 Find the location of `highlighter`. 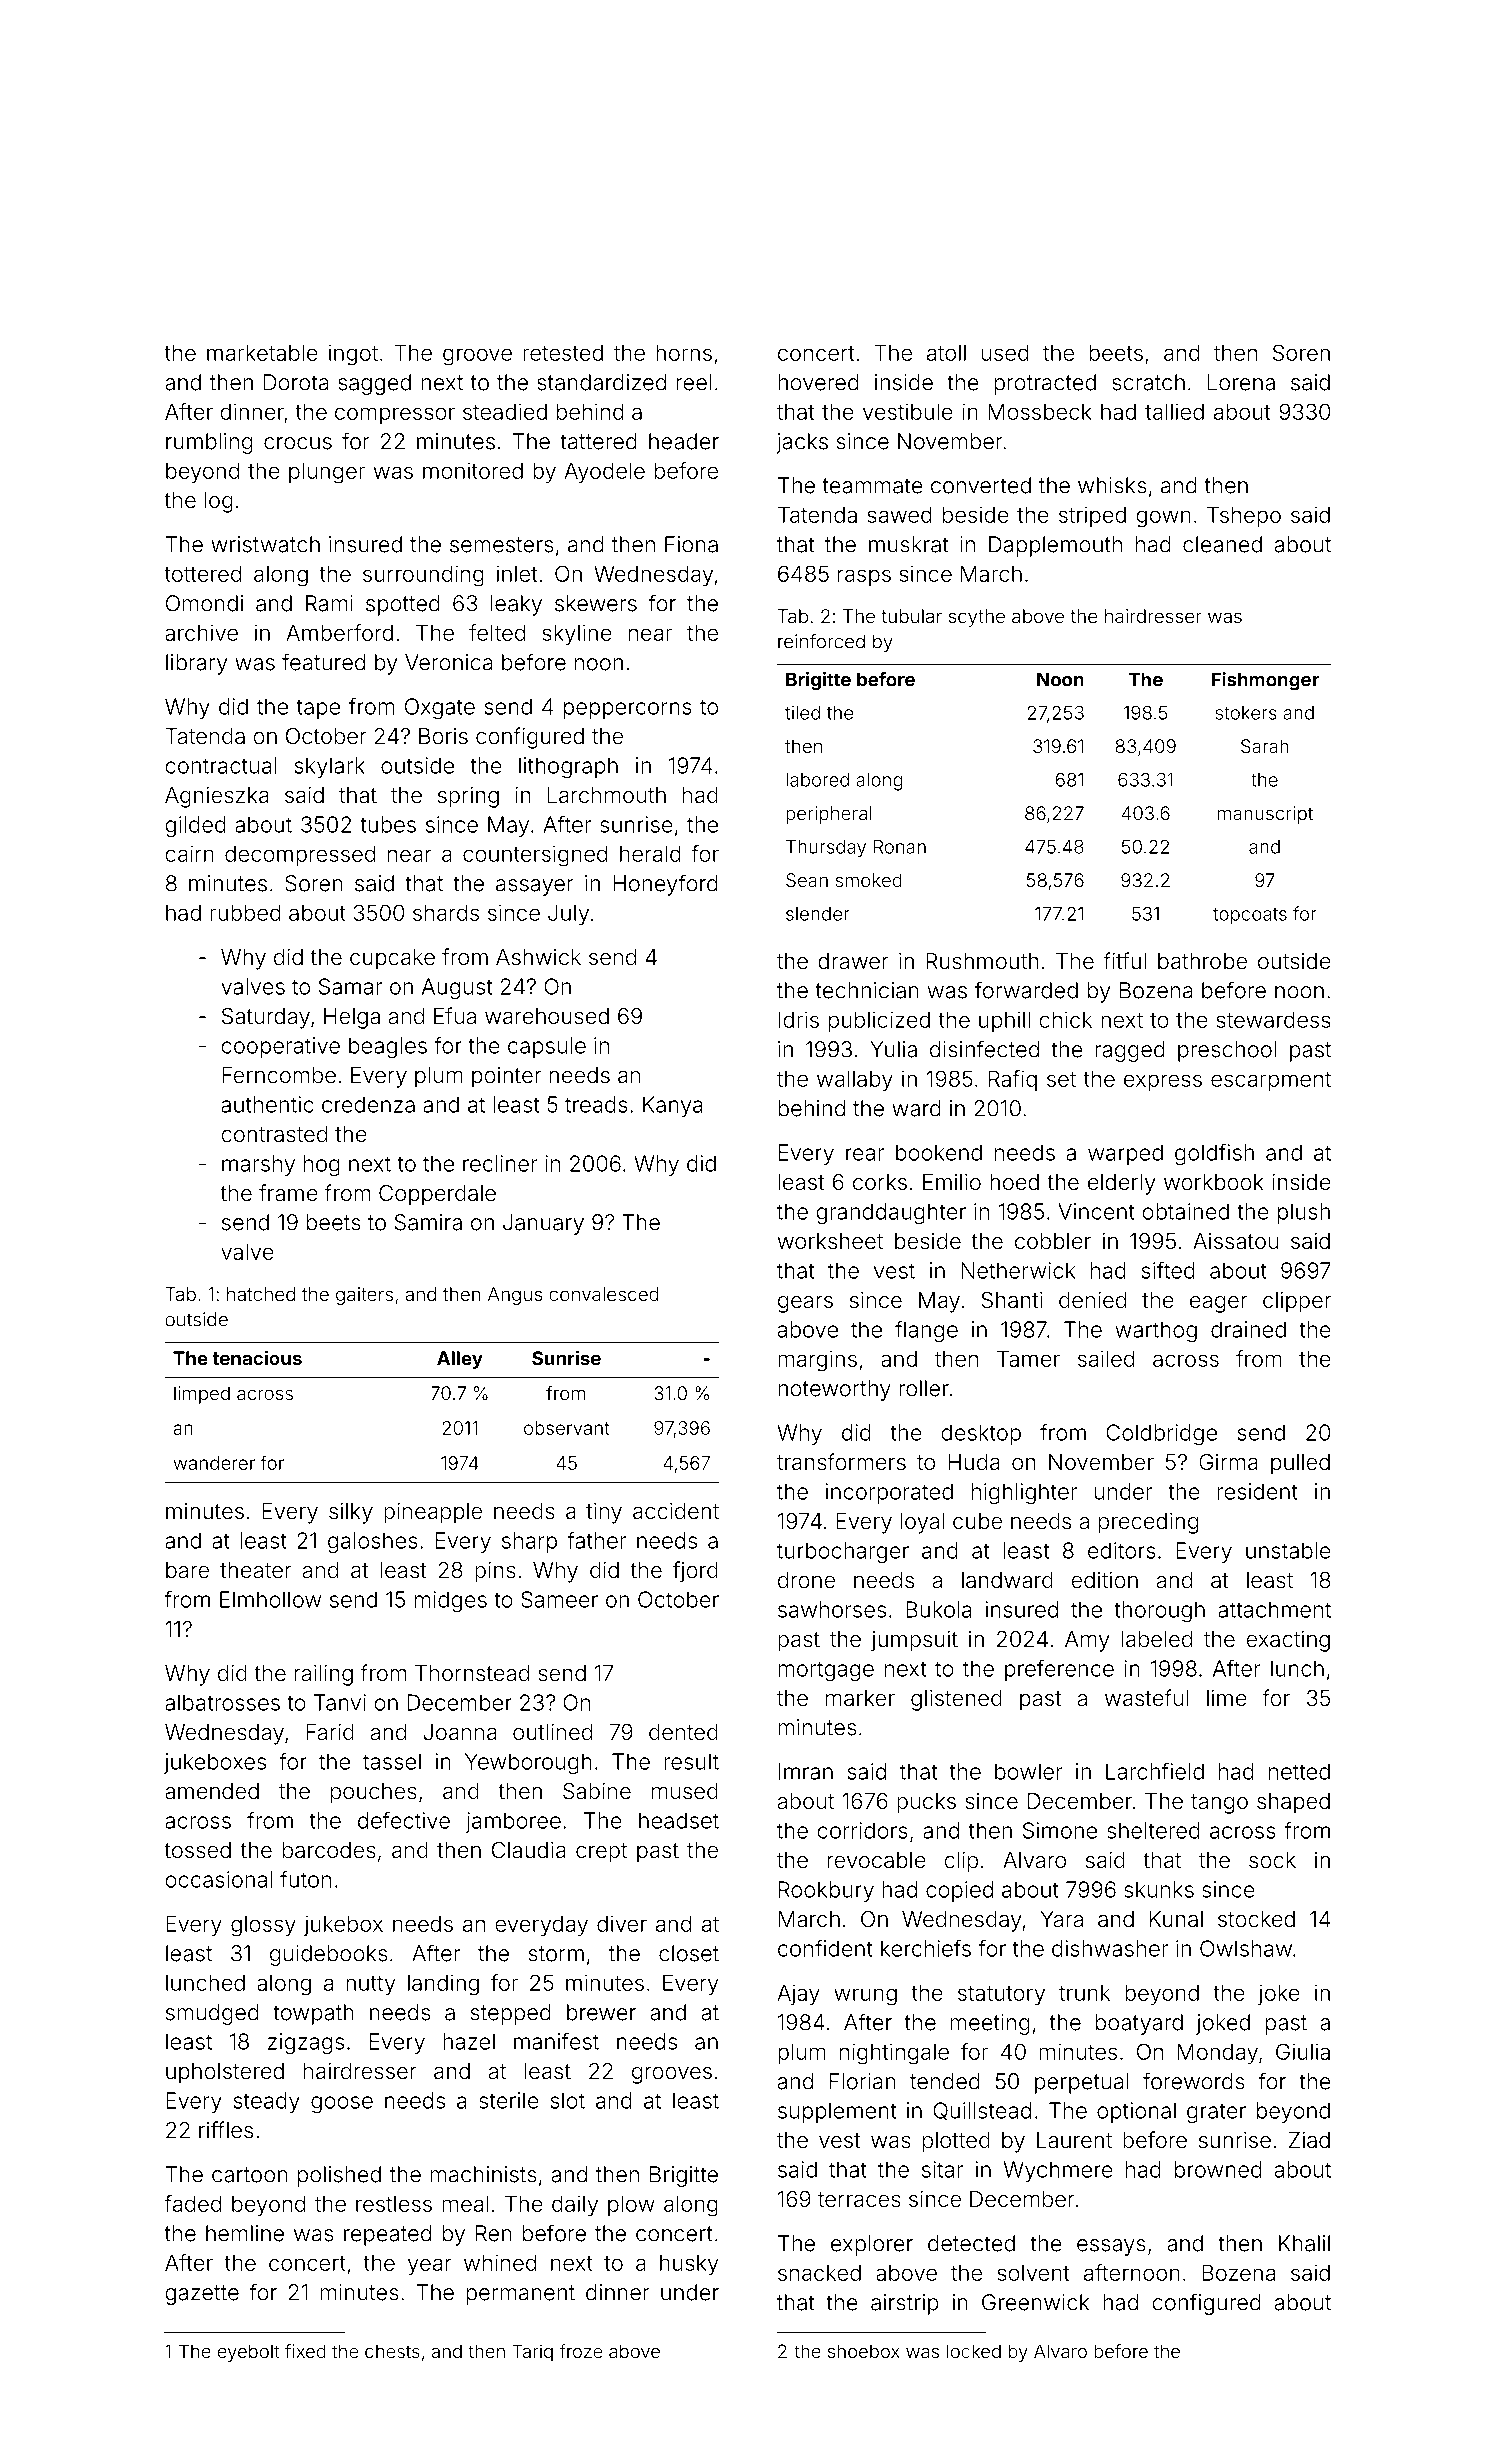

highlighter is located at coordinates (1024, 1493).
